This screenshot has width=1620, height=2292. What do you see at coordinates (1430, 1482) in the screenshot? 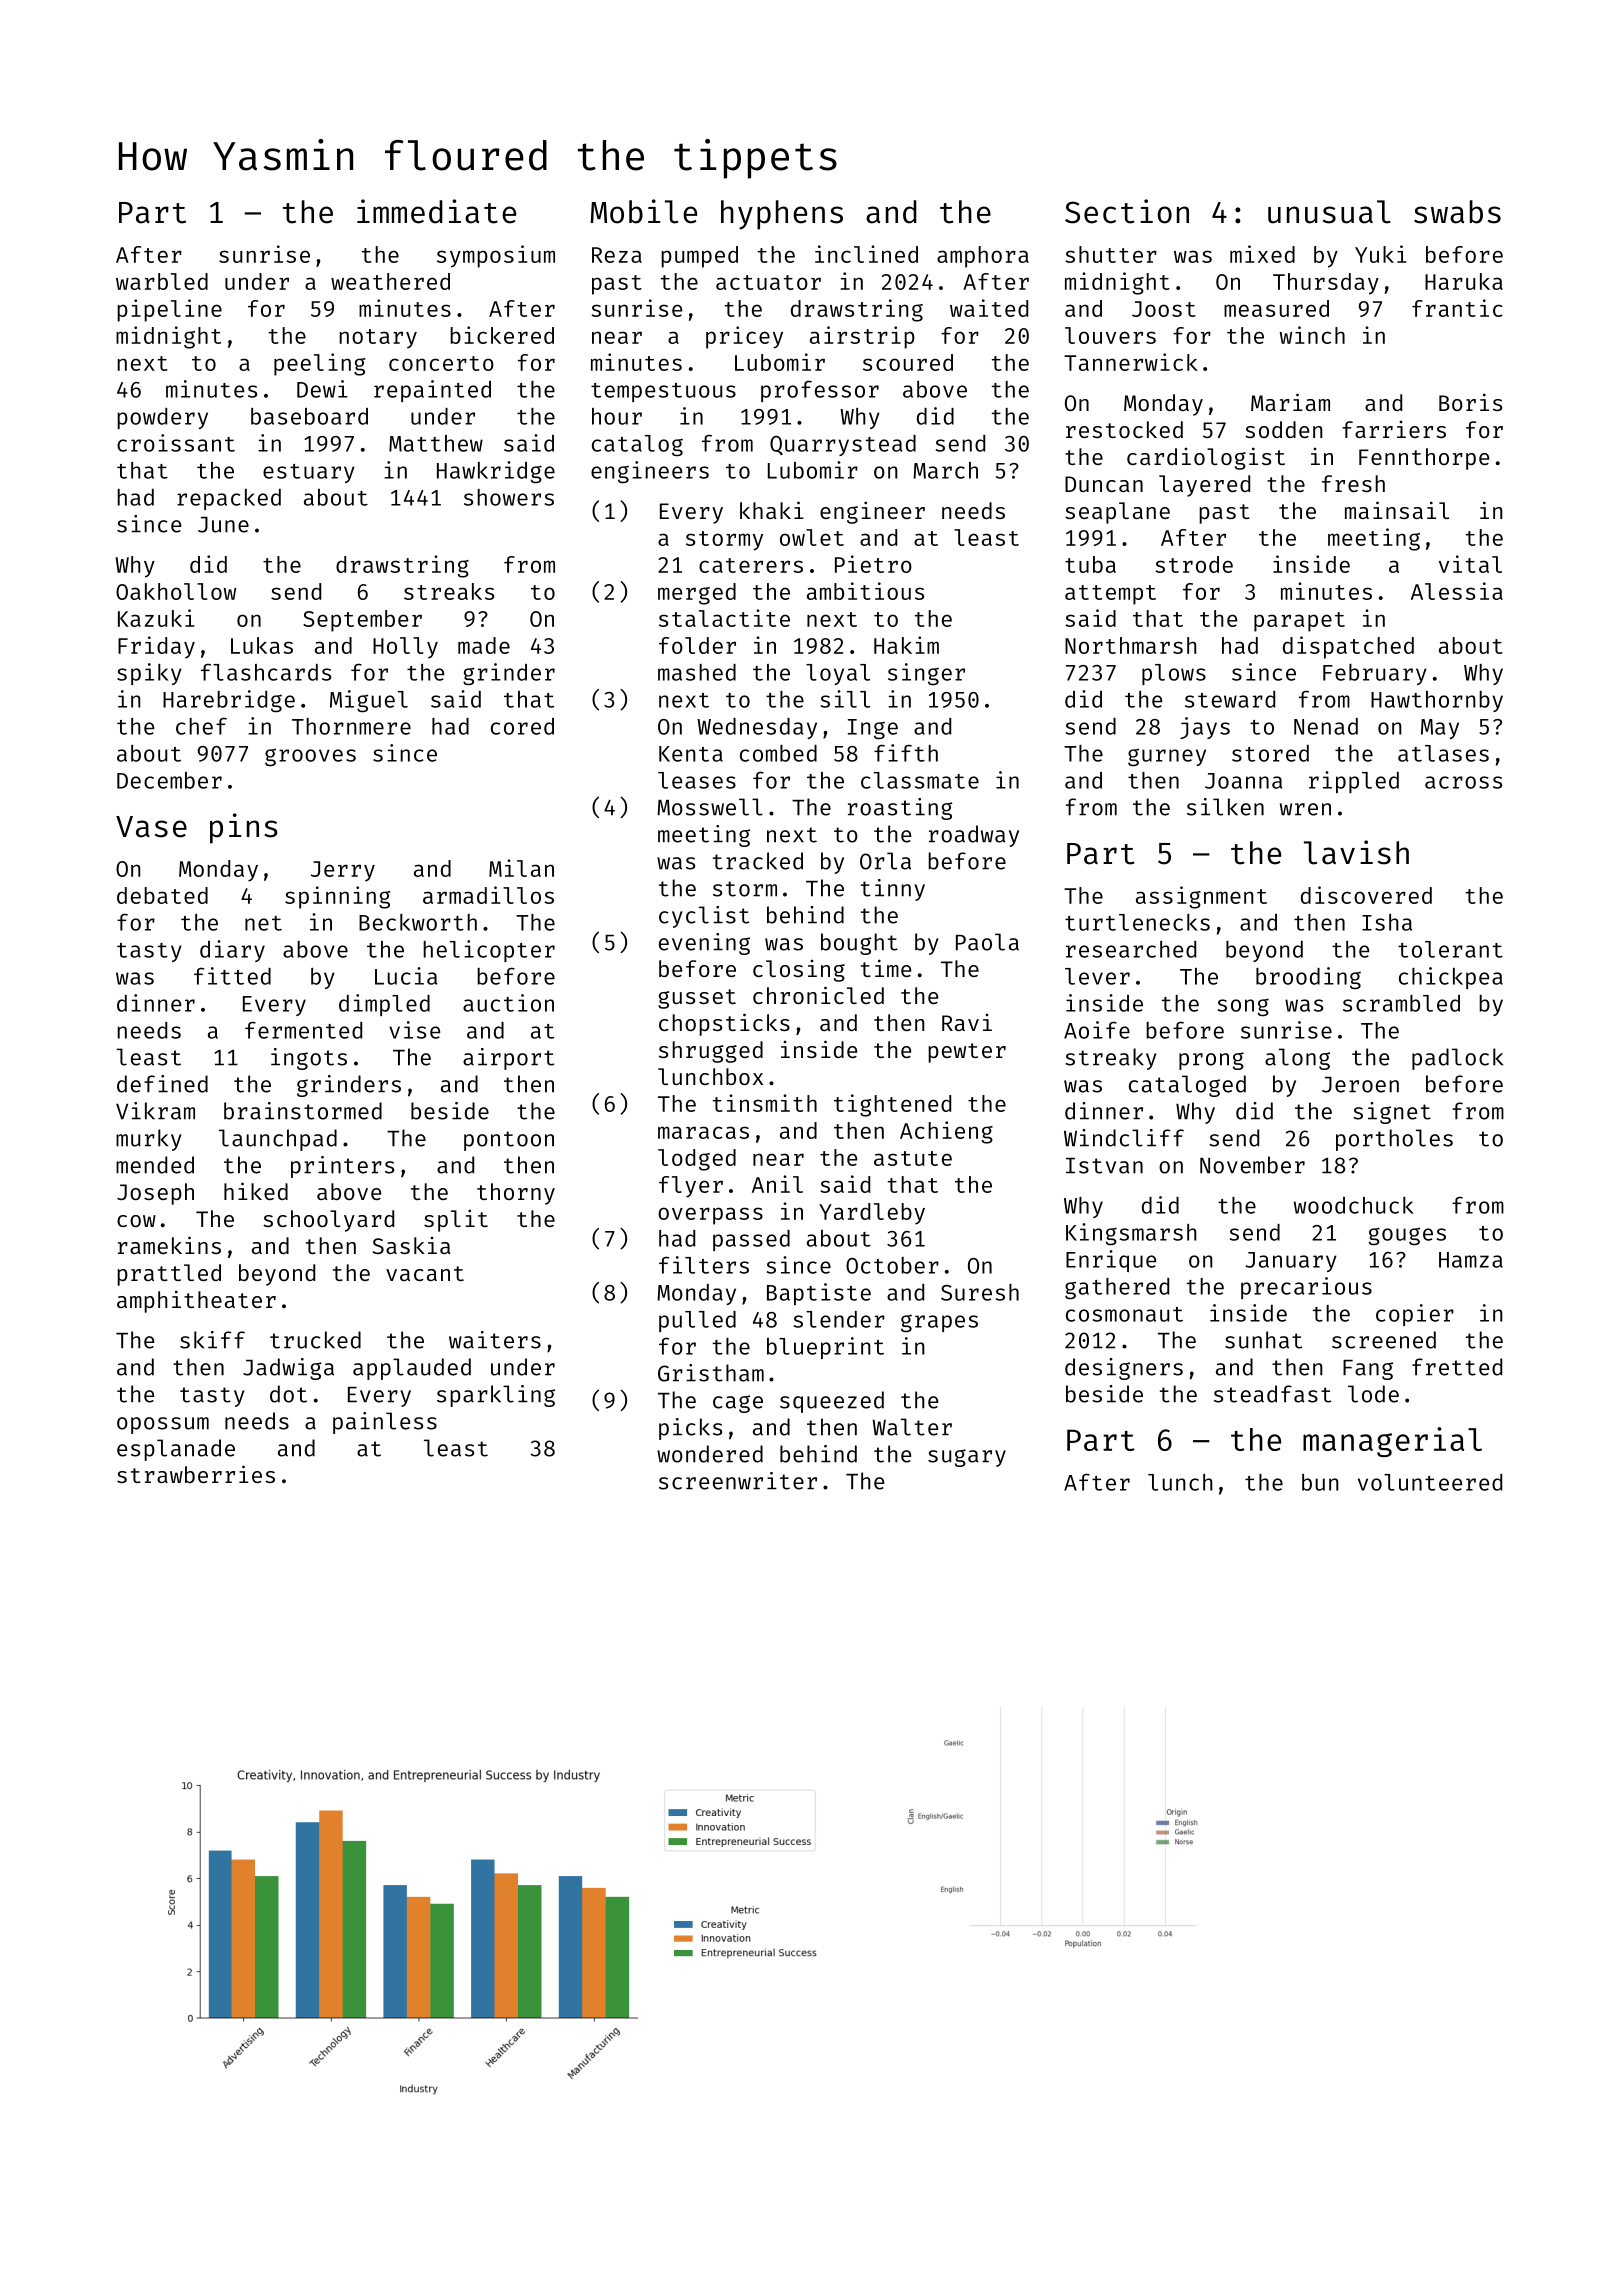
I see `volunteered` at bounding box center [1430, 1482].
